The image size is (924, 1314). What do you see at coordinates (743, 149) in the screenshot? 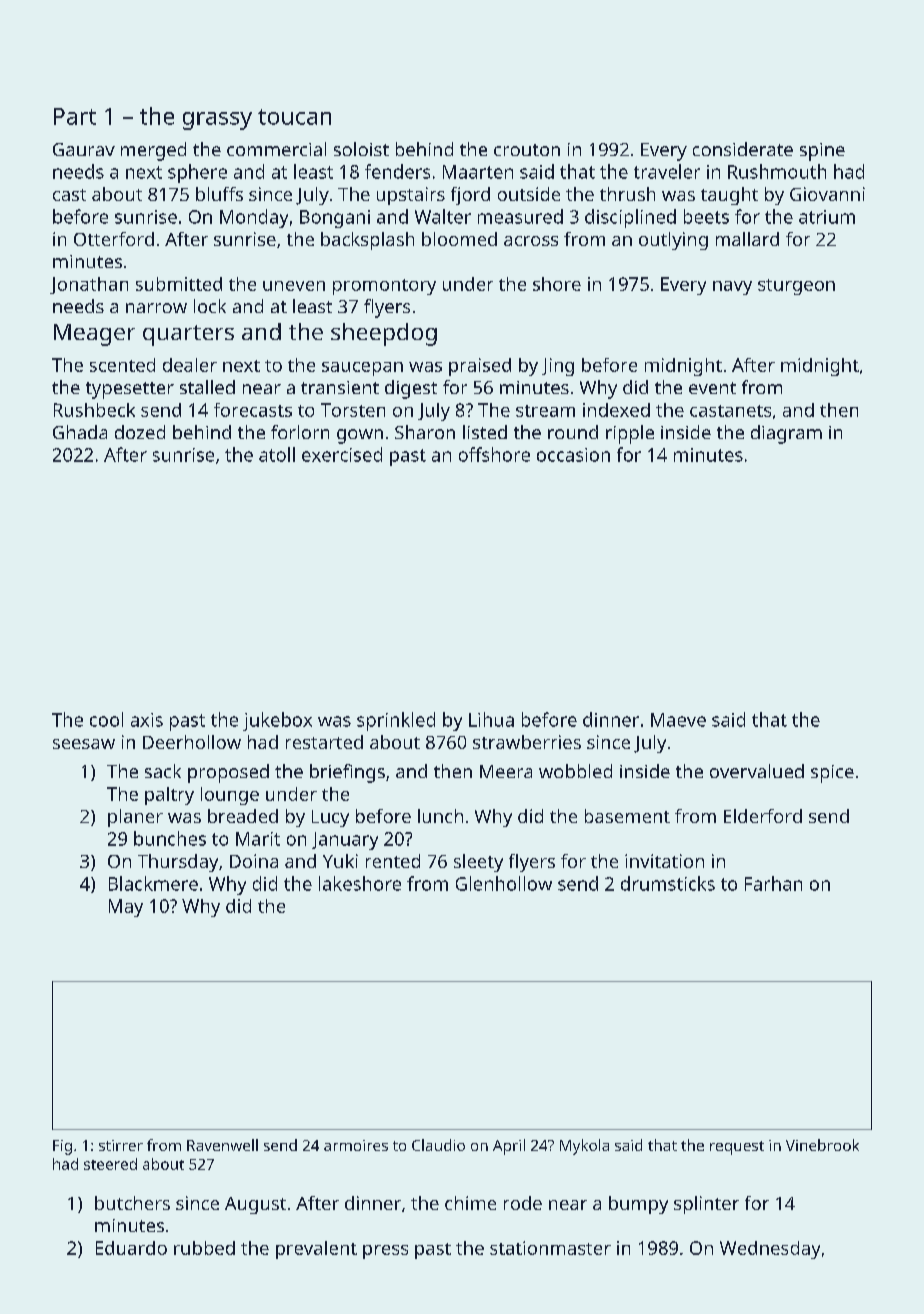
I see `considerate` at bounding box center [743, 149].
